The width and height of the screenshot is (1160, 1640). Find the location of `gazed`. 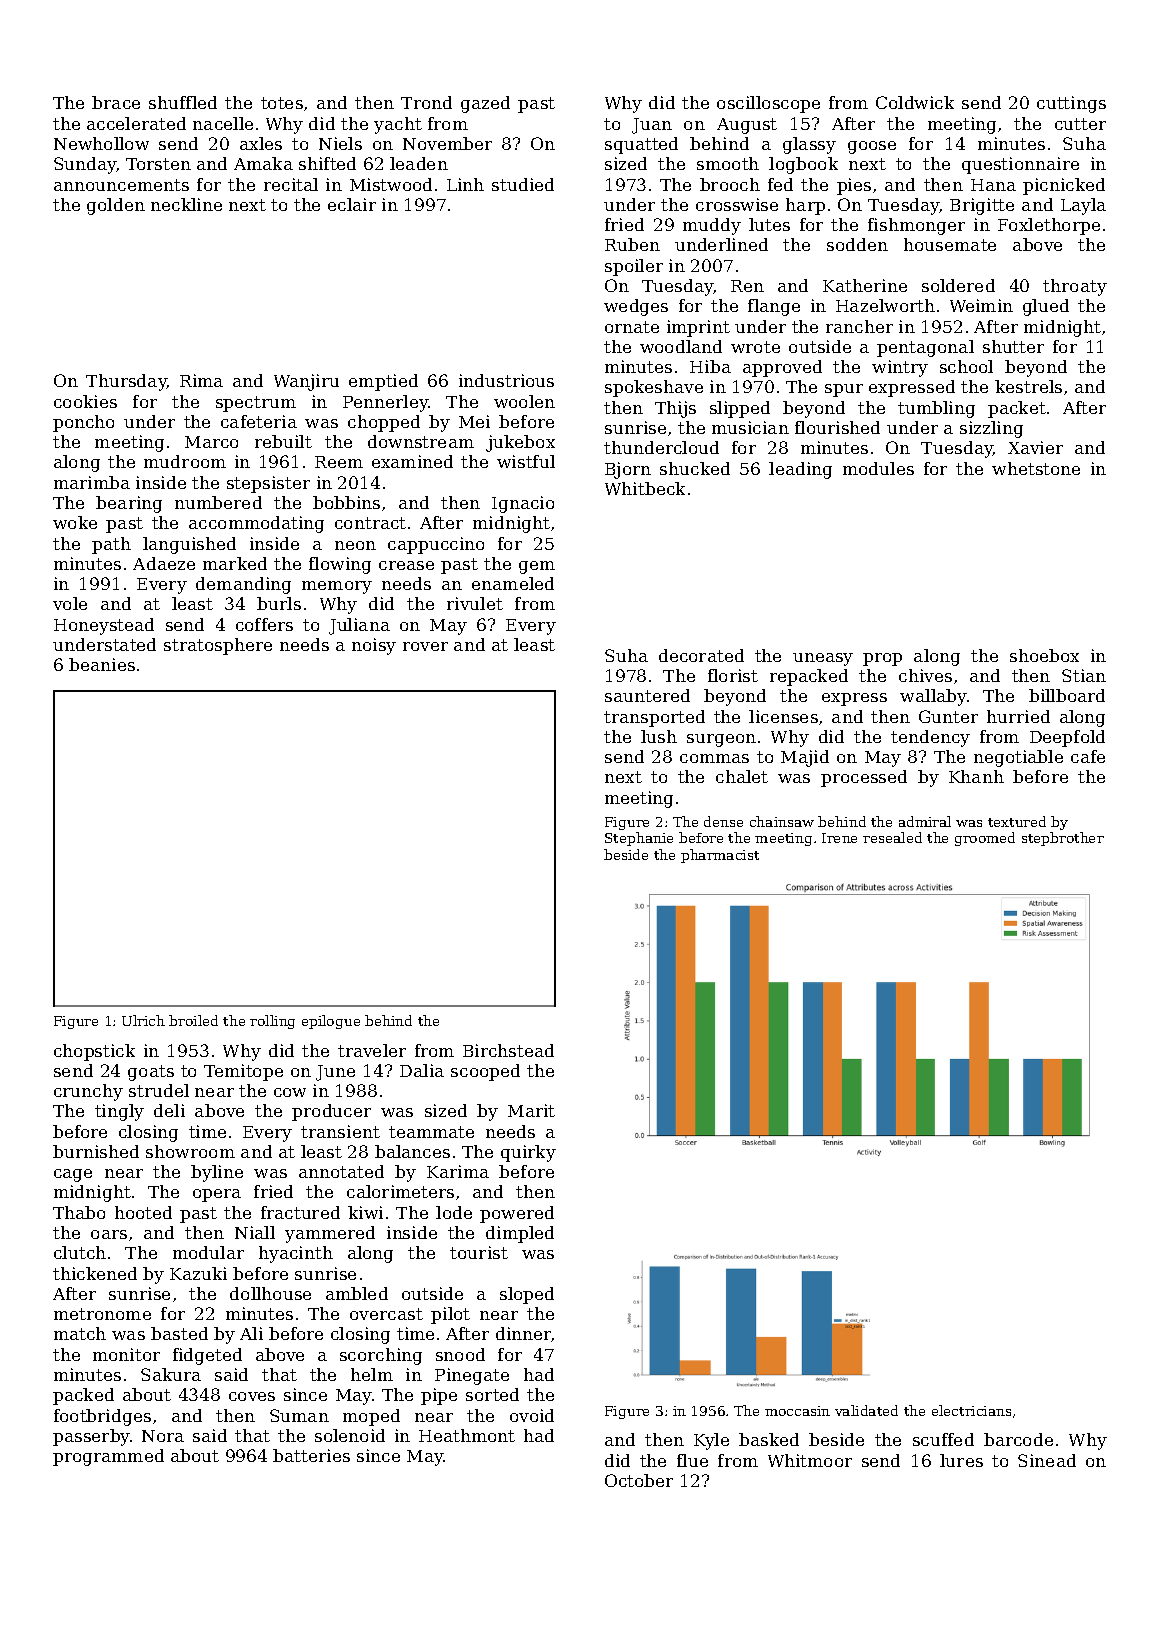

gazed is located at coordinates (485, 104).
